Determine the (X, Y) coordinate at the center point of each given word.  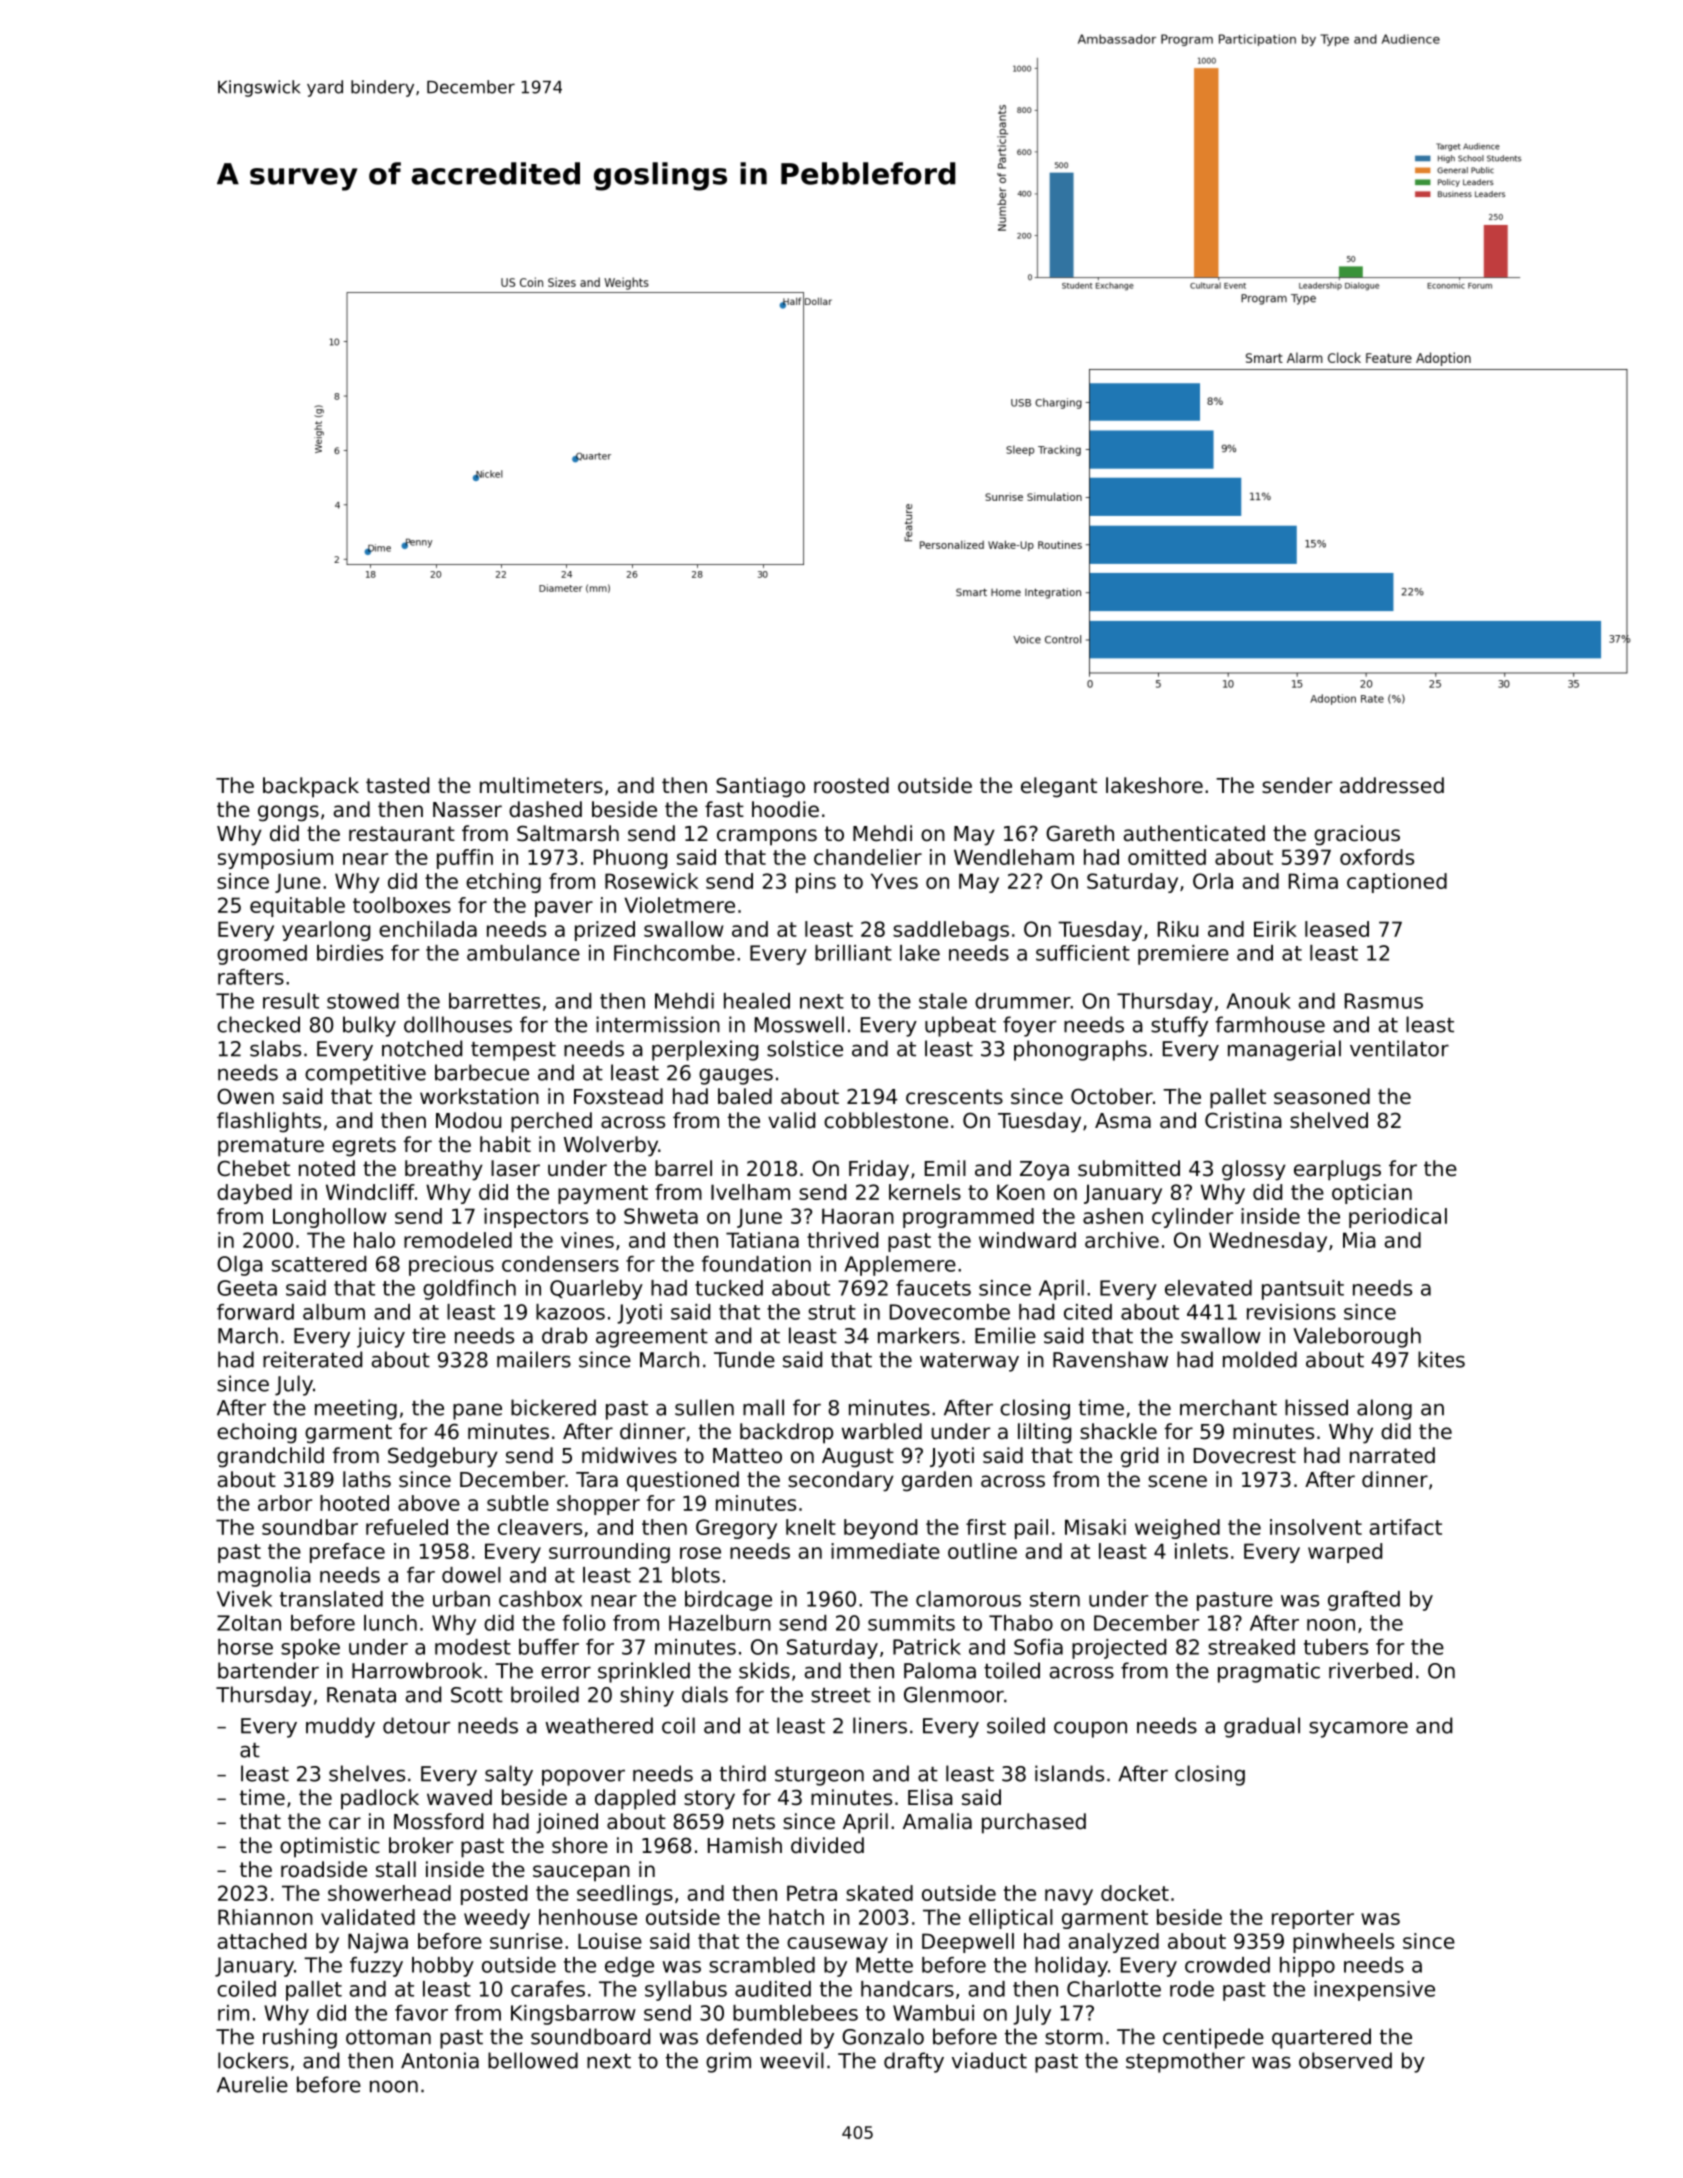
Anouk (1258, 1001)
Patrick (927, 1647)
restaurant (402, 834)
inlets (1201, 1551)
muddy (340, 1727)
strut (832, 1312)
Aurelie (252, 2084)
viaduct (989, 2060)
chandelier (868, 857)
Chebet (253, 1168)
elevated (1208, 1288)
